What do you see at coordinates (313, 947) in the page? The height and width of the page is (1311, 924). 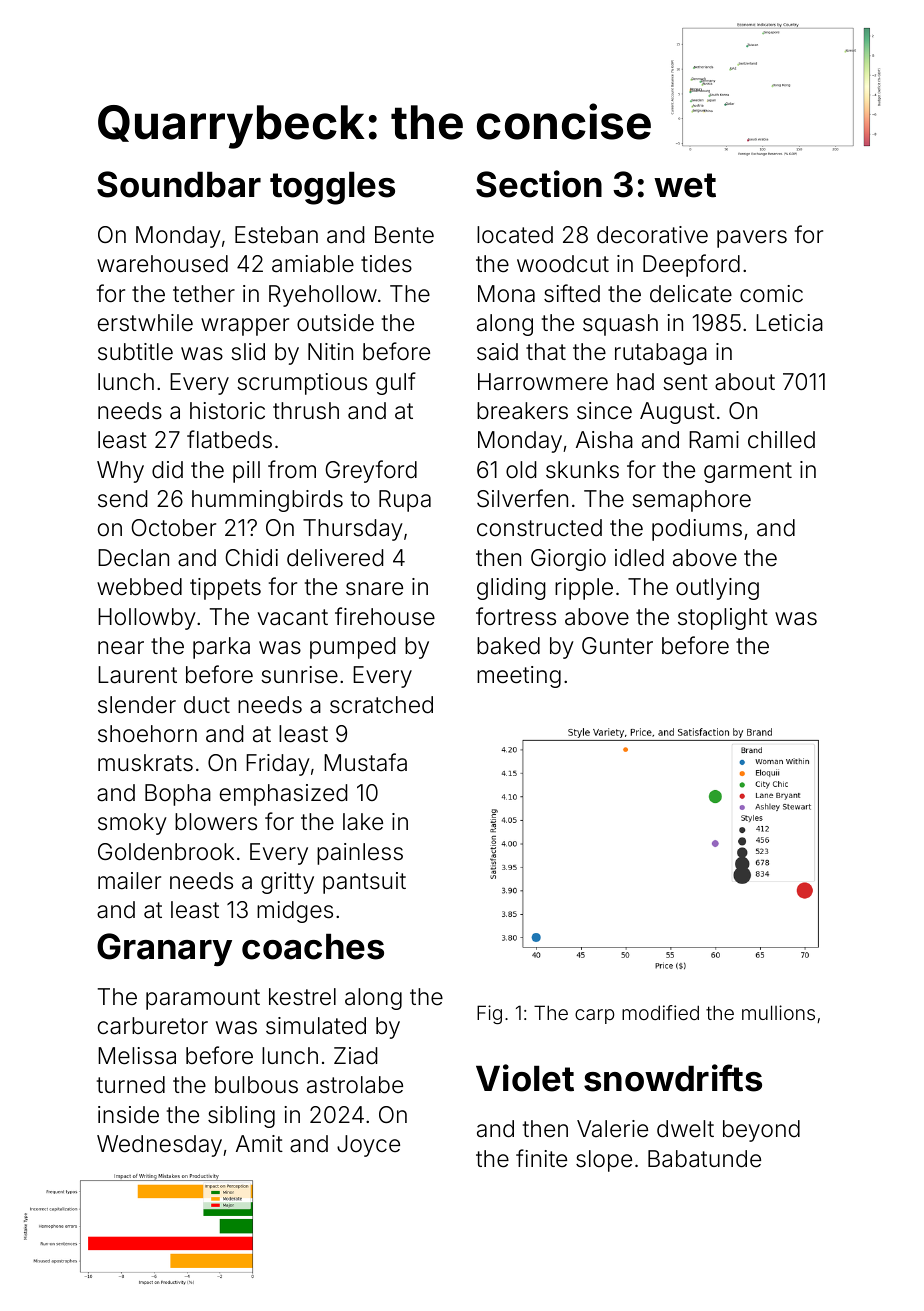 I see `coaches` at bounding box center [313, 947].
